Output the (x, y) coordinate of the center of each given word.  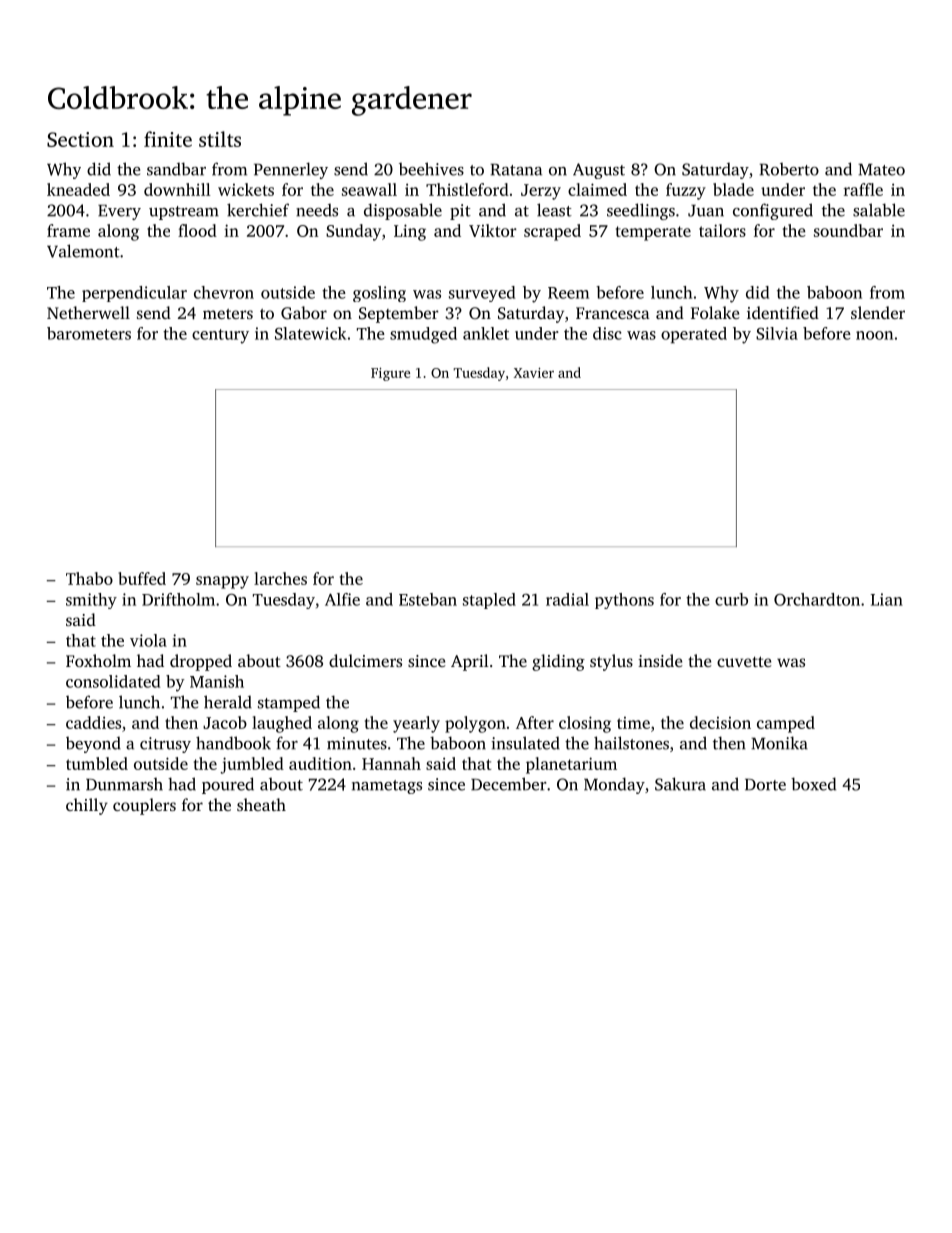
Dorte (765, 785)
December (509, 784)
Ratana (516, 170)
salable (879, 210)
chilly (87, 806)
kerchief (258, 210)
